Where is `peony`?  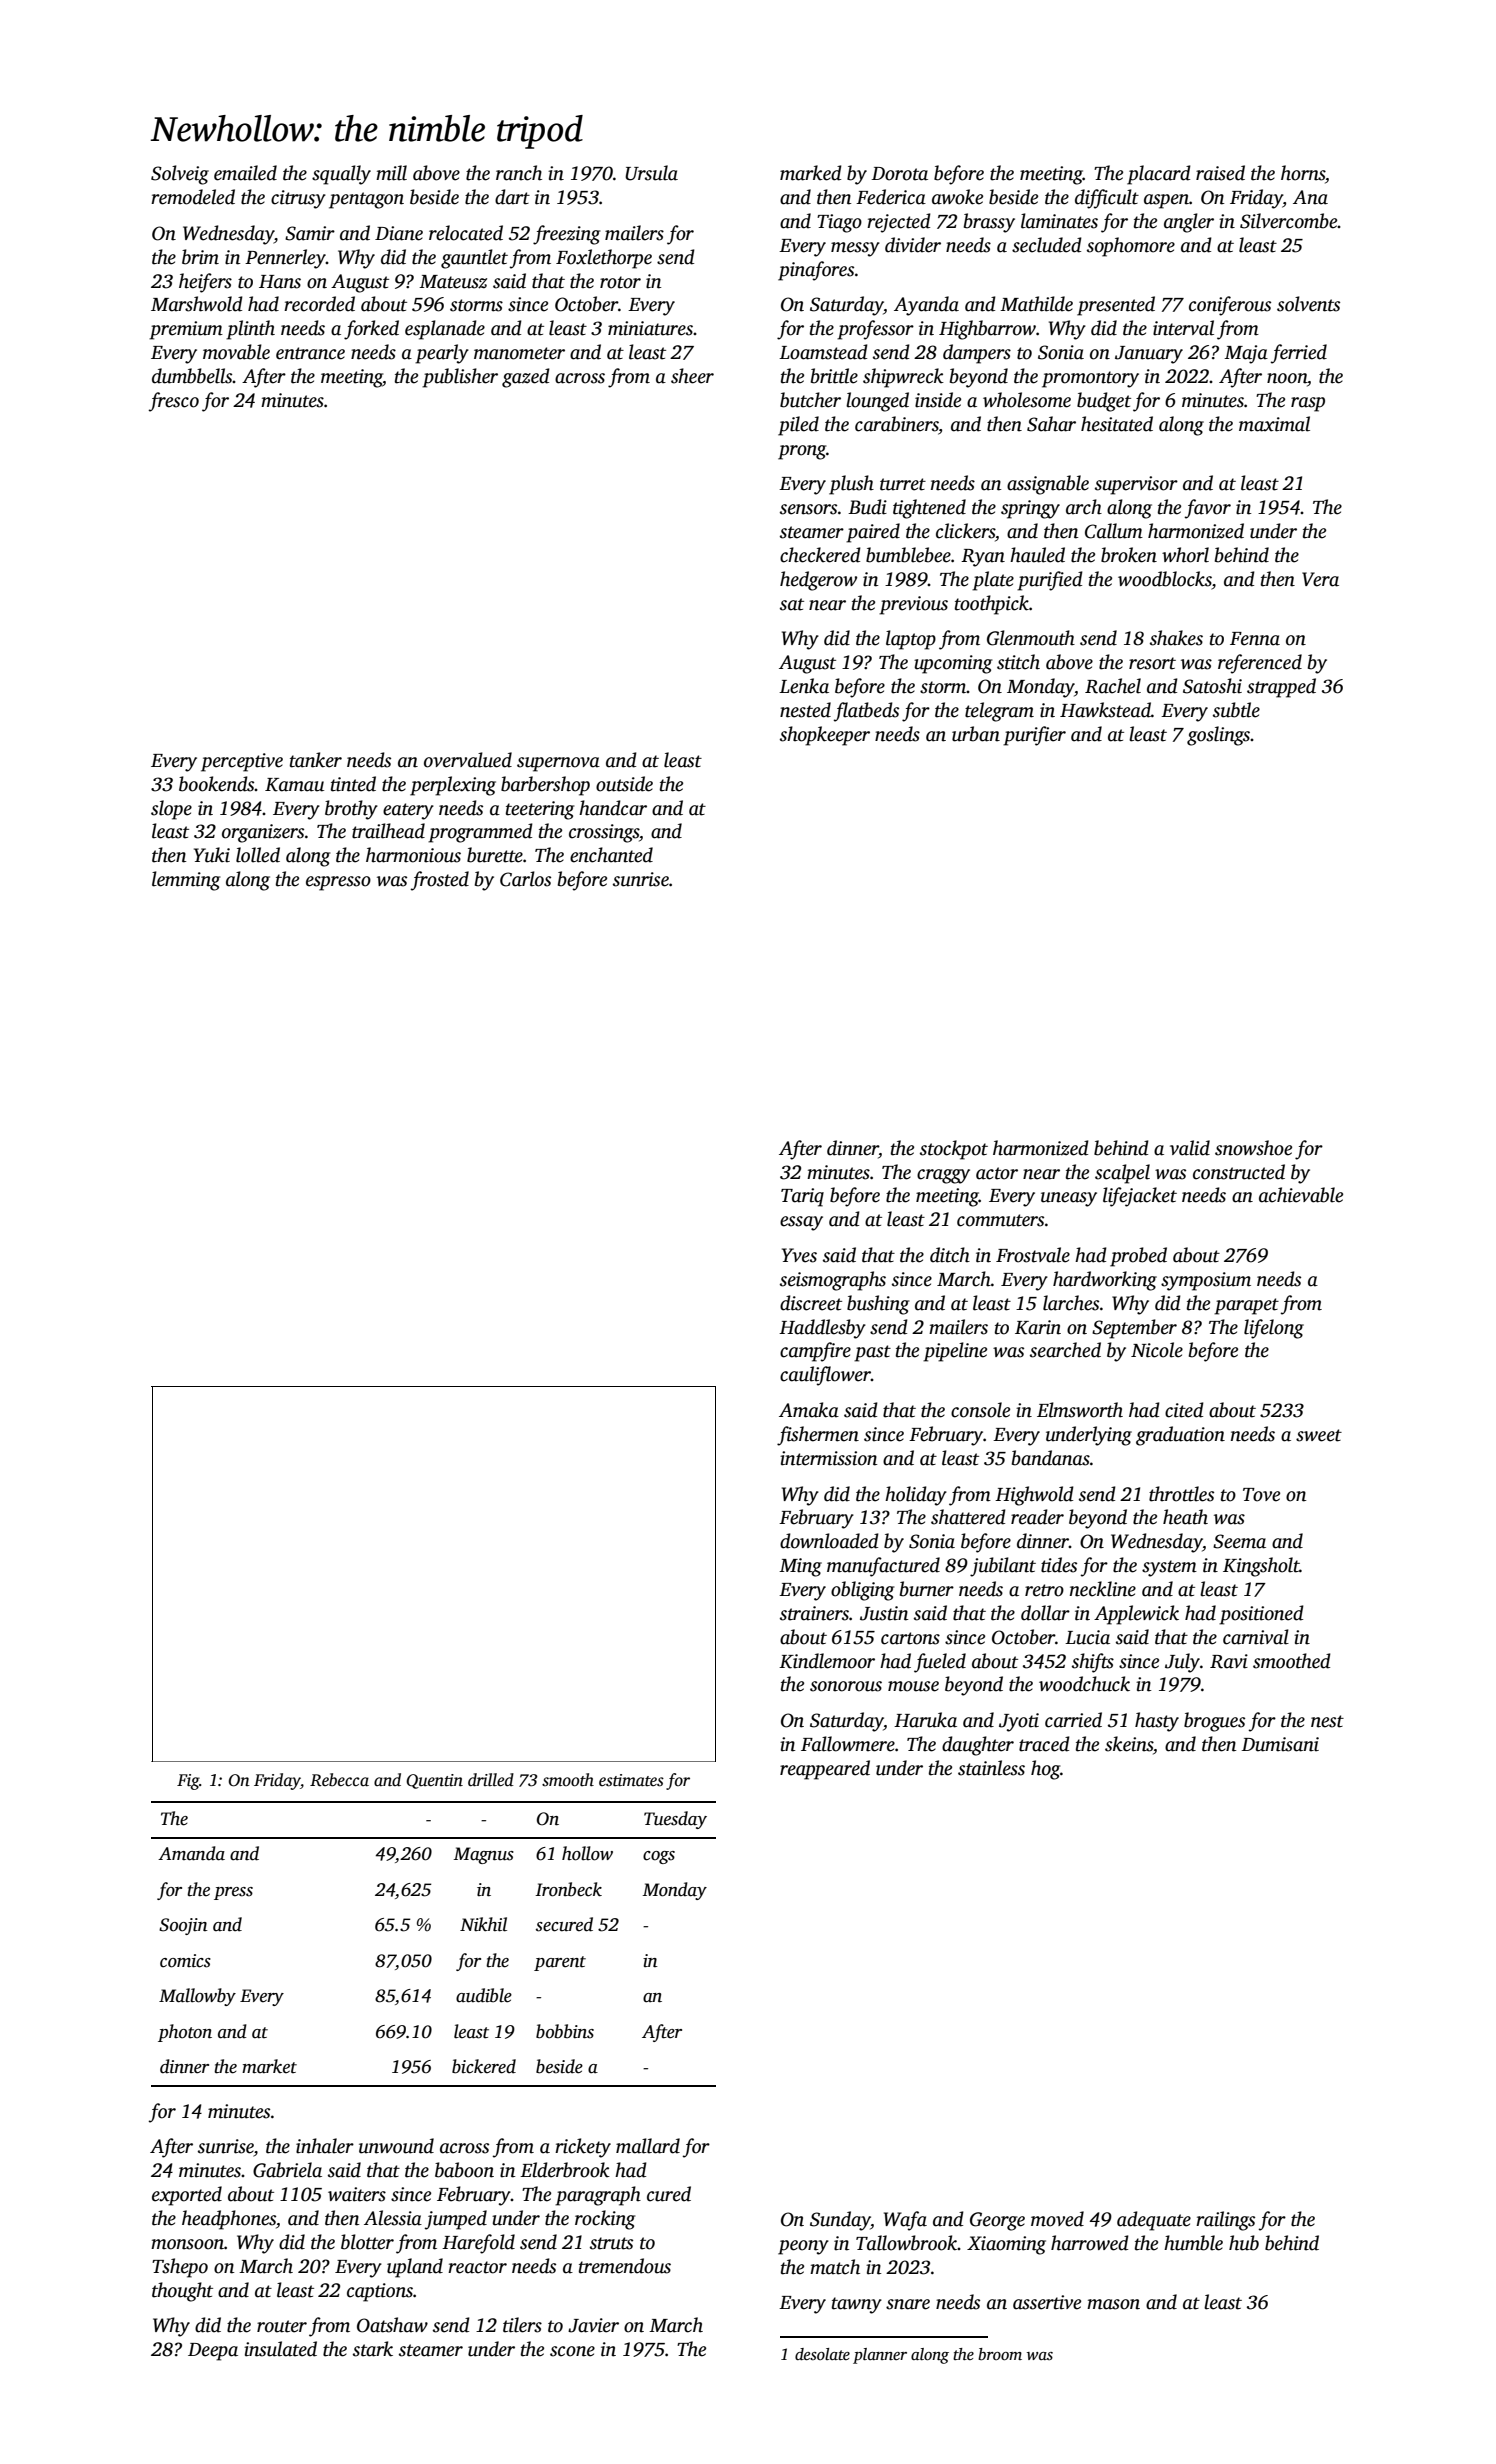 peony is located at coordinates (803, 2247).
